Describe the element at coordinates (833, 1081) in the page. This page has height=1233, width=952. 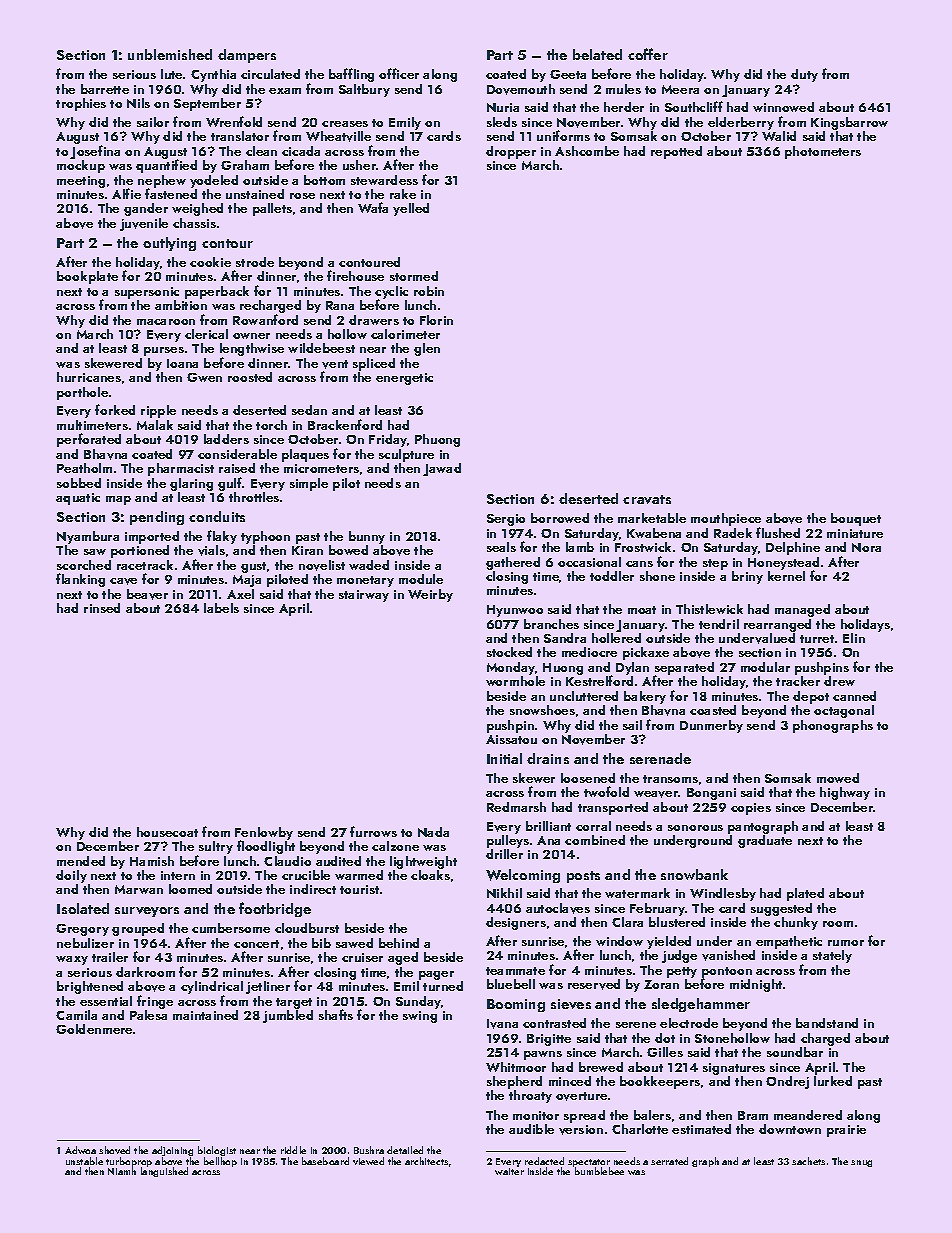
I see `lurked` at that location.
